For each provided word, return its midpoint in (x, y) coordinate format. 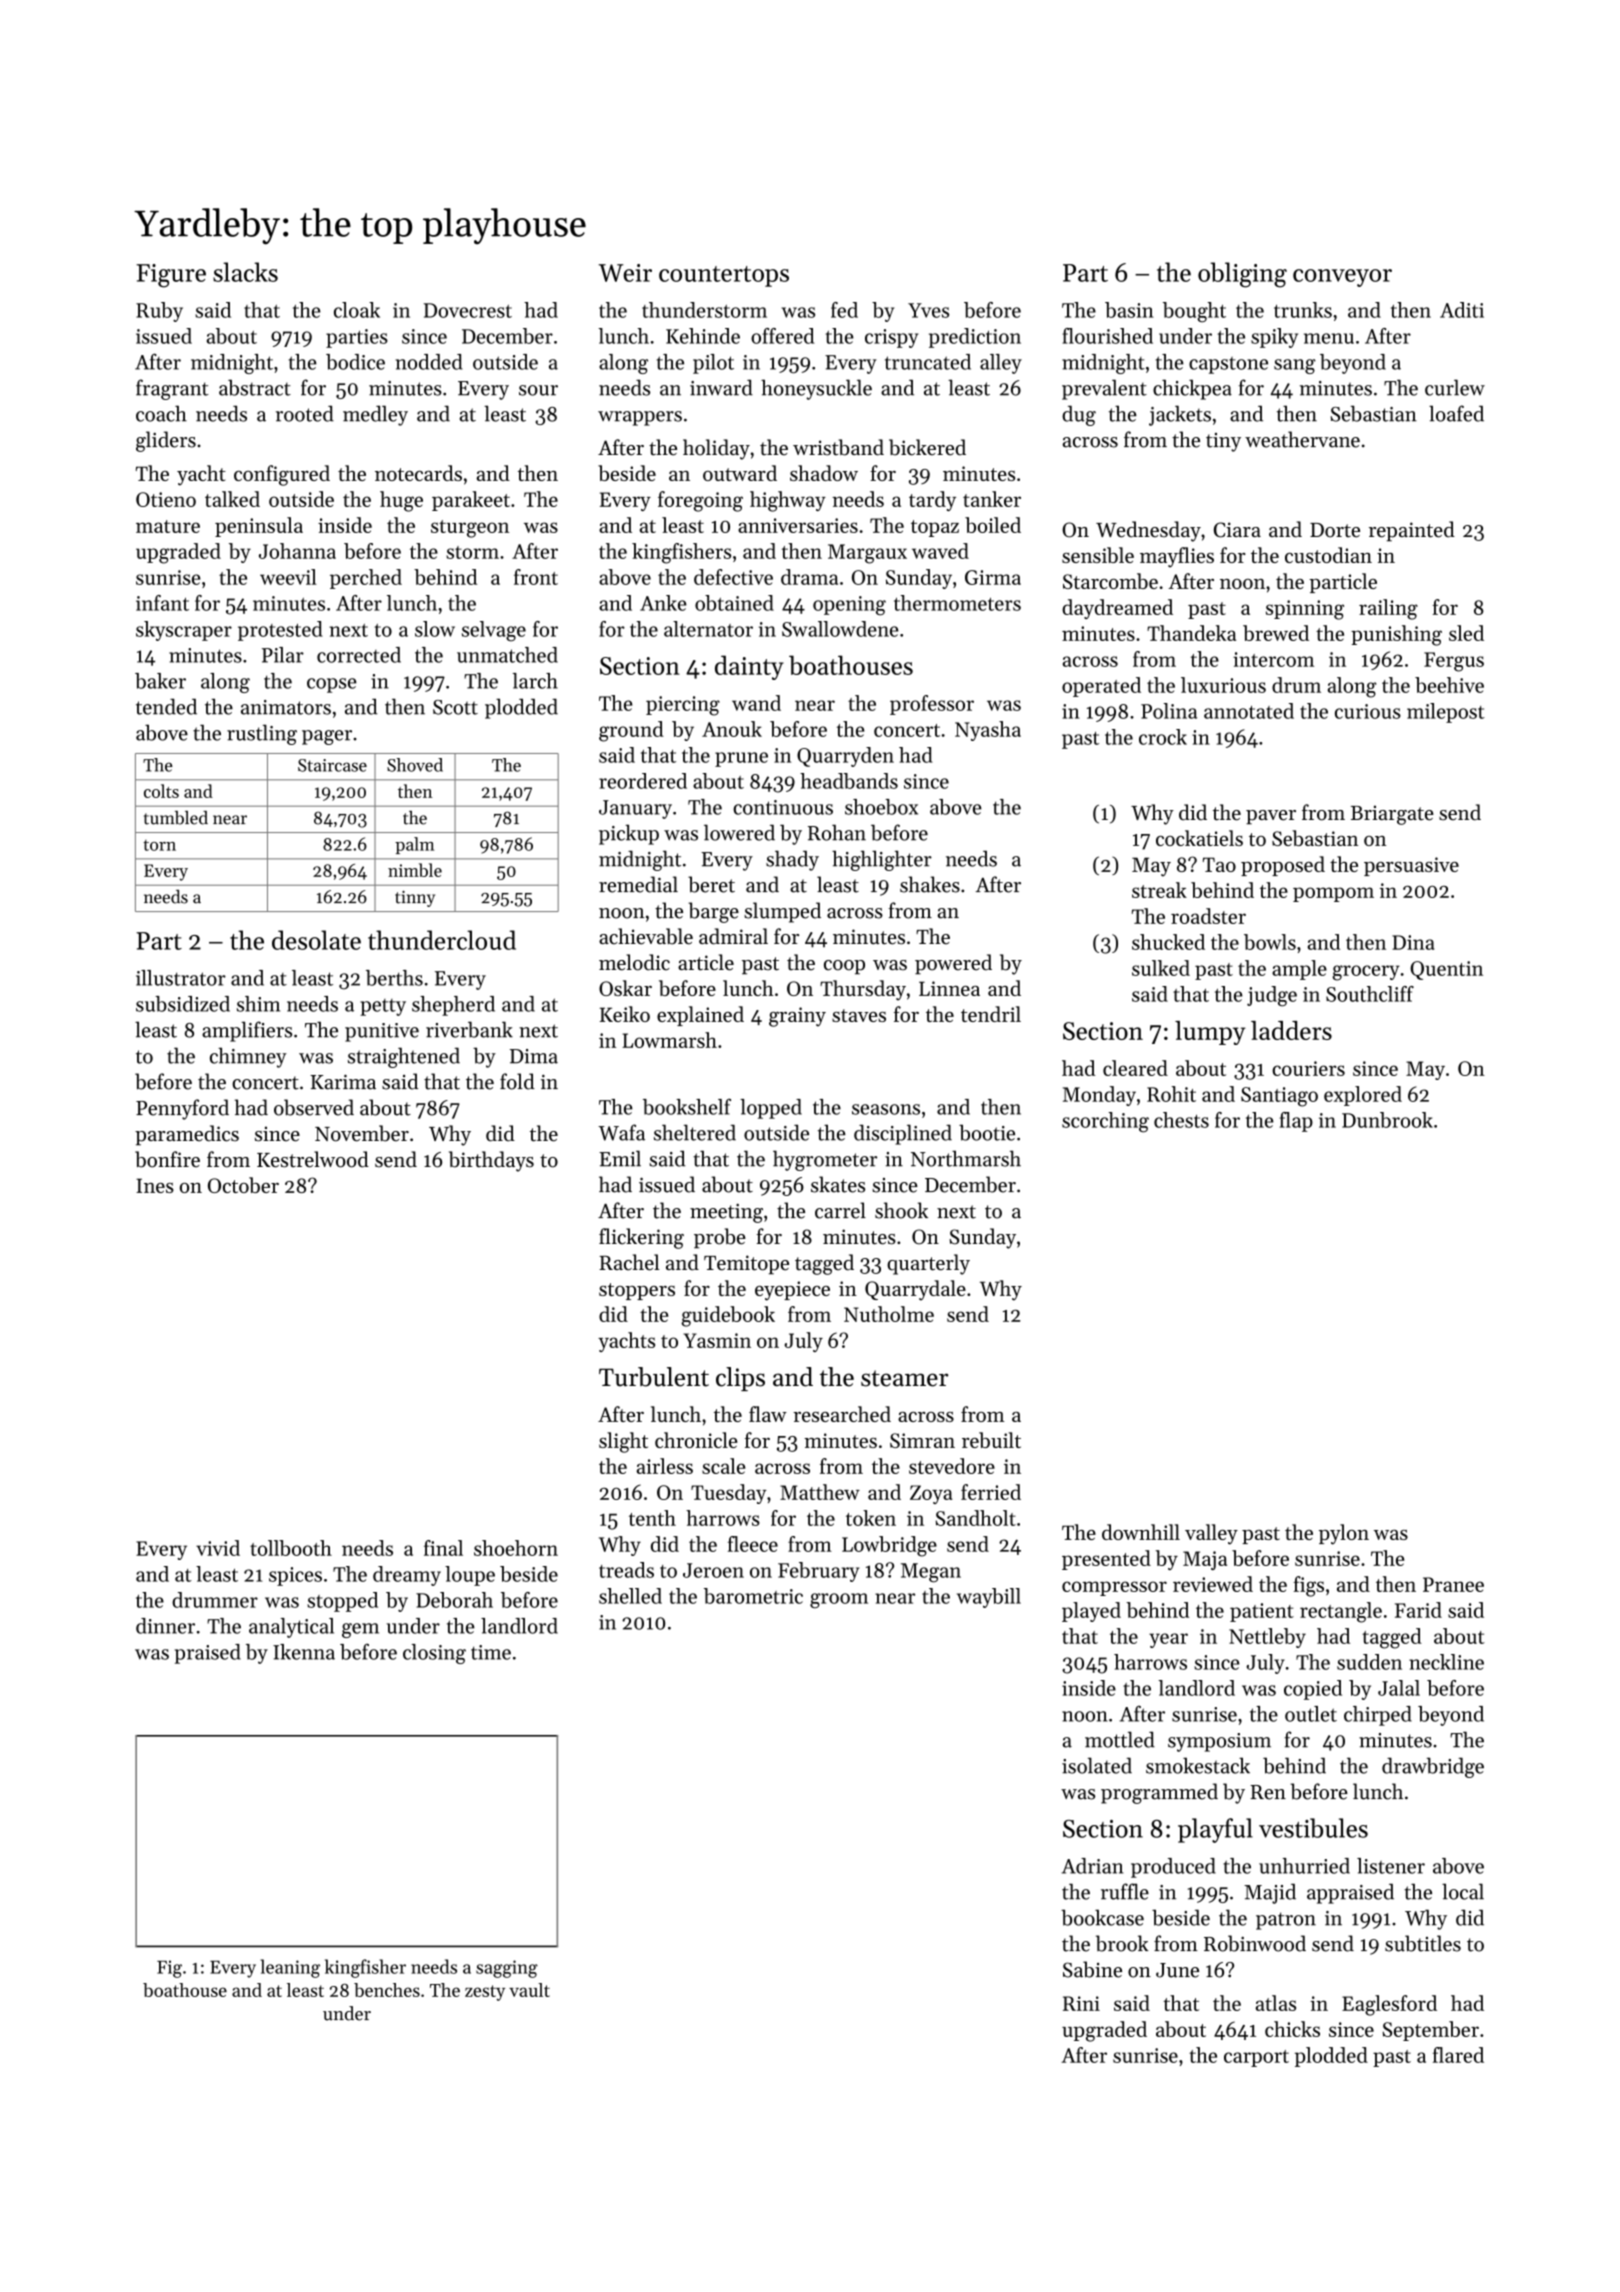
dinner (165, 1626)
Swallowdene (840, 629)
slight (623, 1442)
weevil (288, 577)
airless (665, 1466)
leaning (290, 1968)
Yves (928, 310)
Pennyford (182, 1109)
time (491, 1652)
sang (1295, 366)
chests (1181, 1120)
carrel (840, 1210)
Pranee (1453, 1584)
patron (1286, 1921)
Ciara (1237, 530)
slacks (245, 272)
